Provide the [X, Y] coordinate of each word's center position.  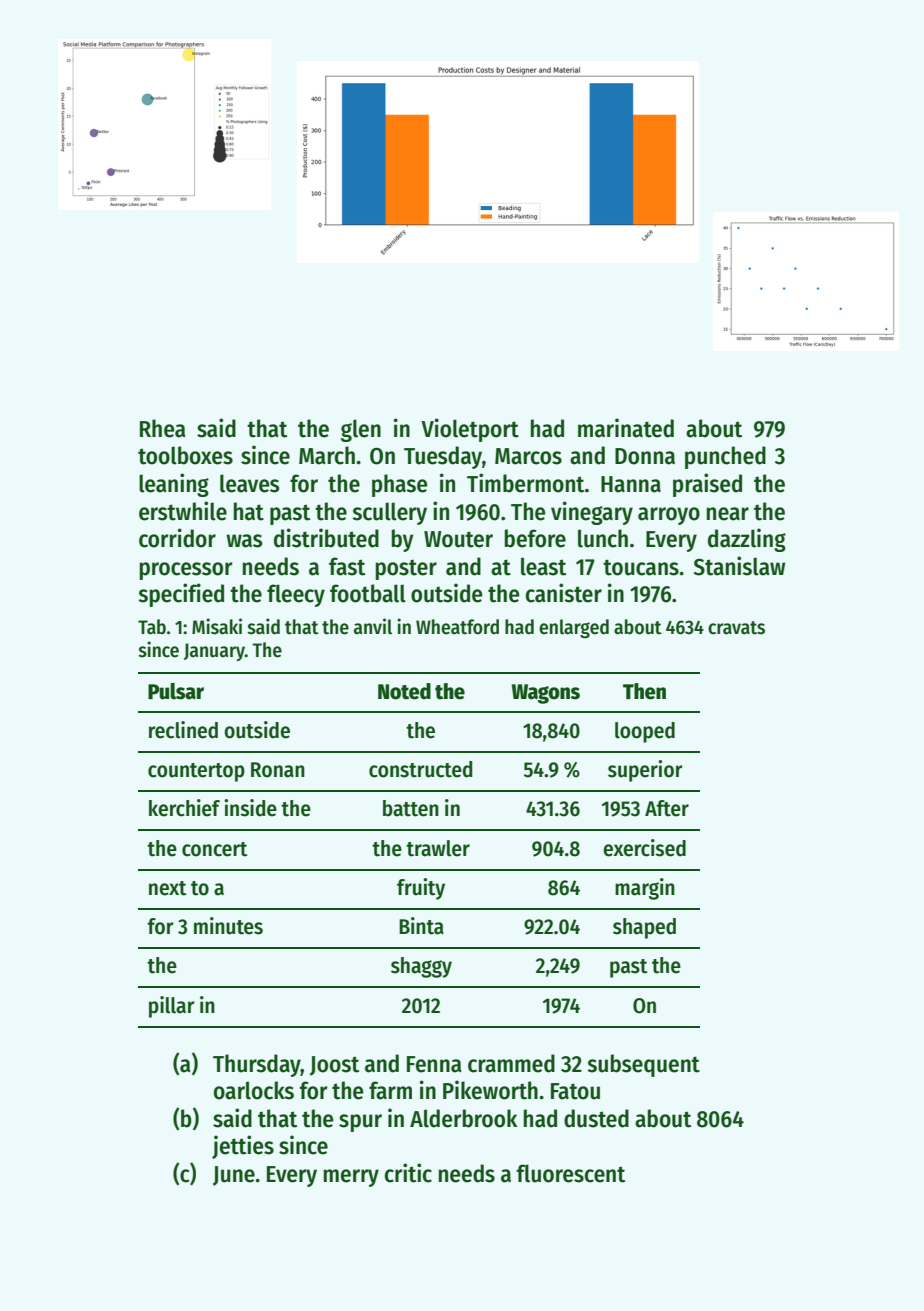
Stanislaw [739, 566]
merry [351, 1178]
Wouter [458, 539]
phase [400, 485]
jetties [243, 1147]
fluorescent [570, 1173]
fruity [421, 889]
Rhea [163, 428]
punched [725, 457]
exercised [644, 848]
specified [181, 595]
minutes [228, 926]
